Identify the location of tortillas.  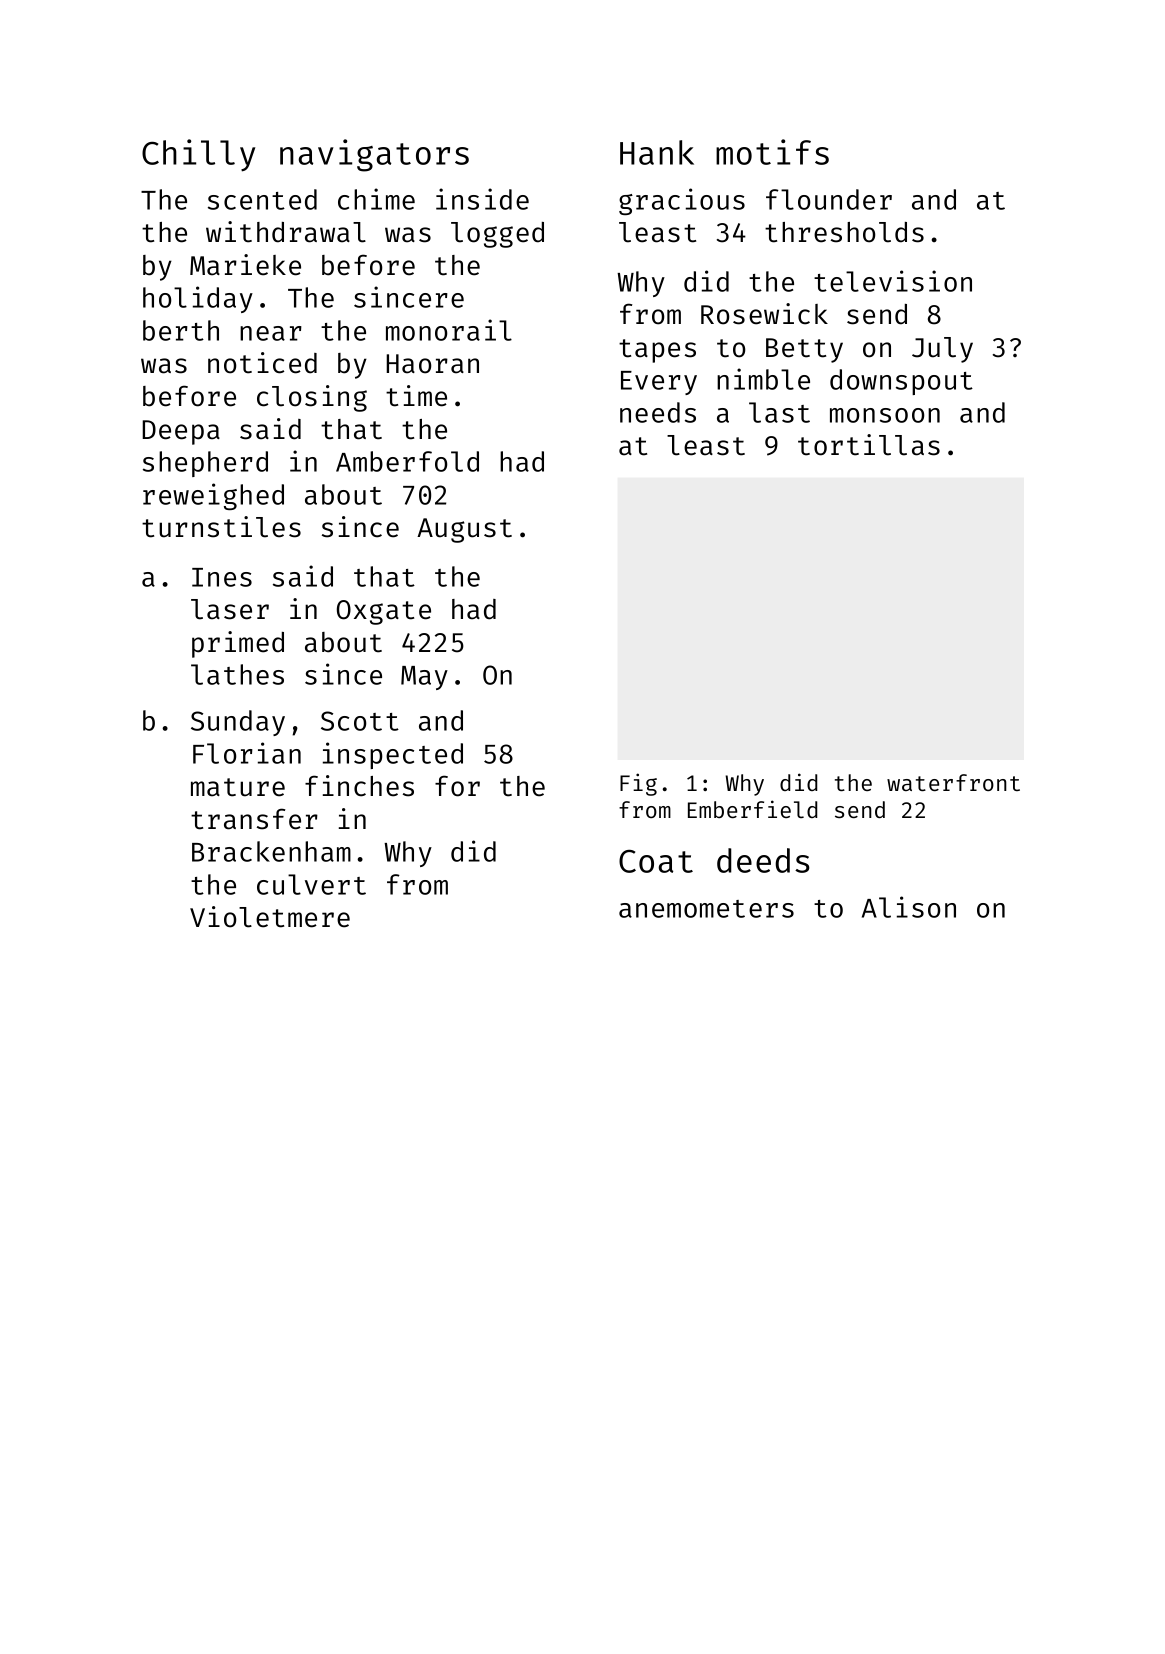
(869, 445).
